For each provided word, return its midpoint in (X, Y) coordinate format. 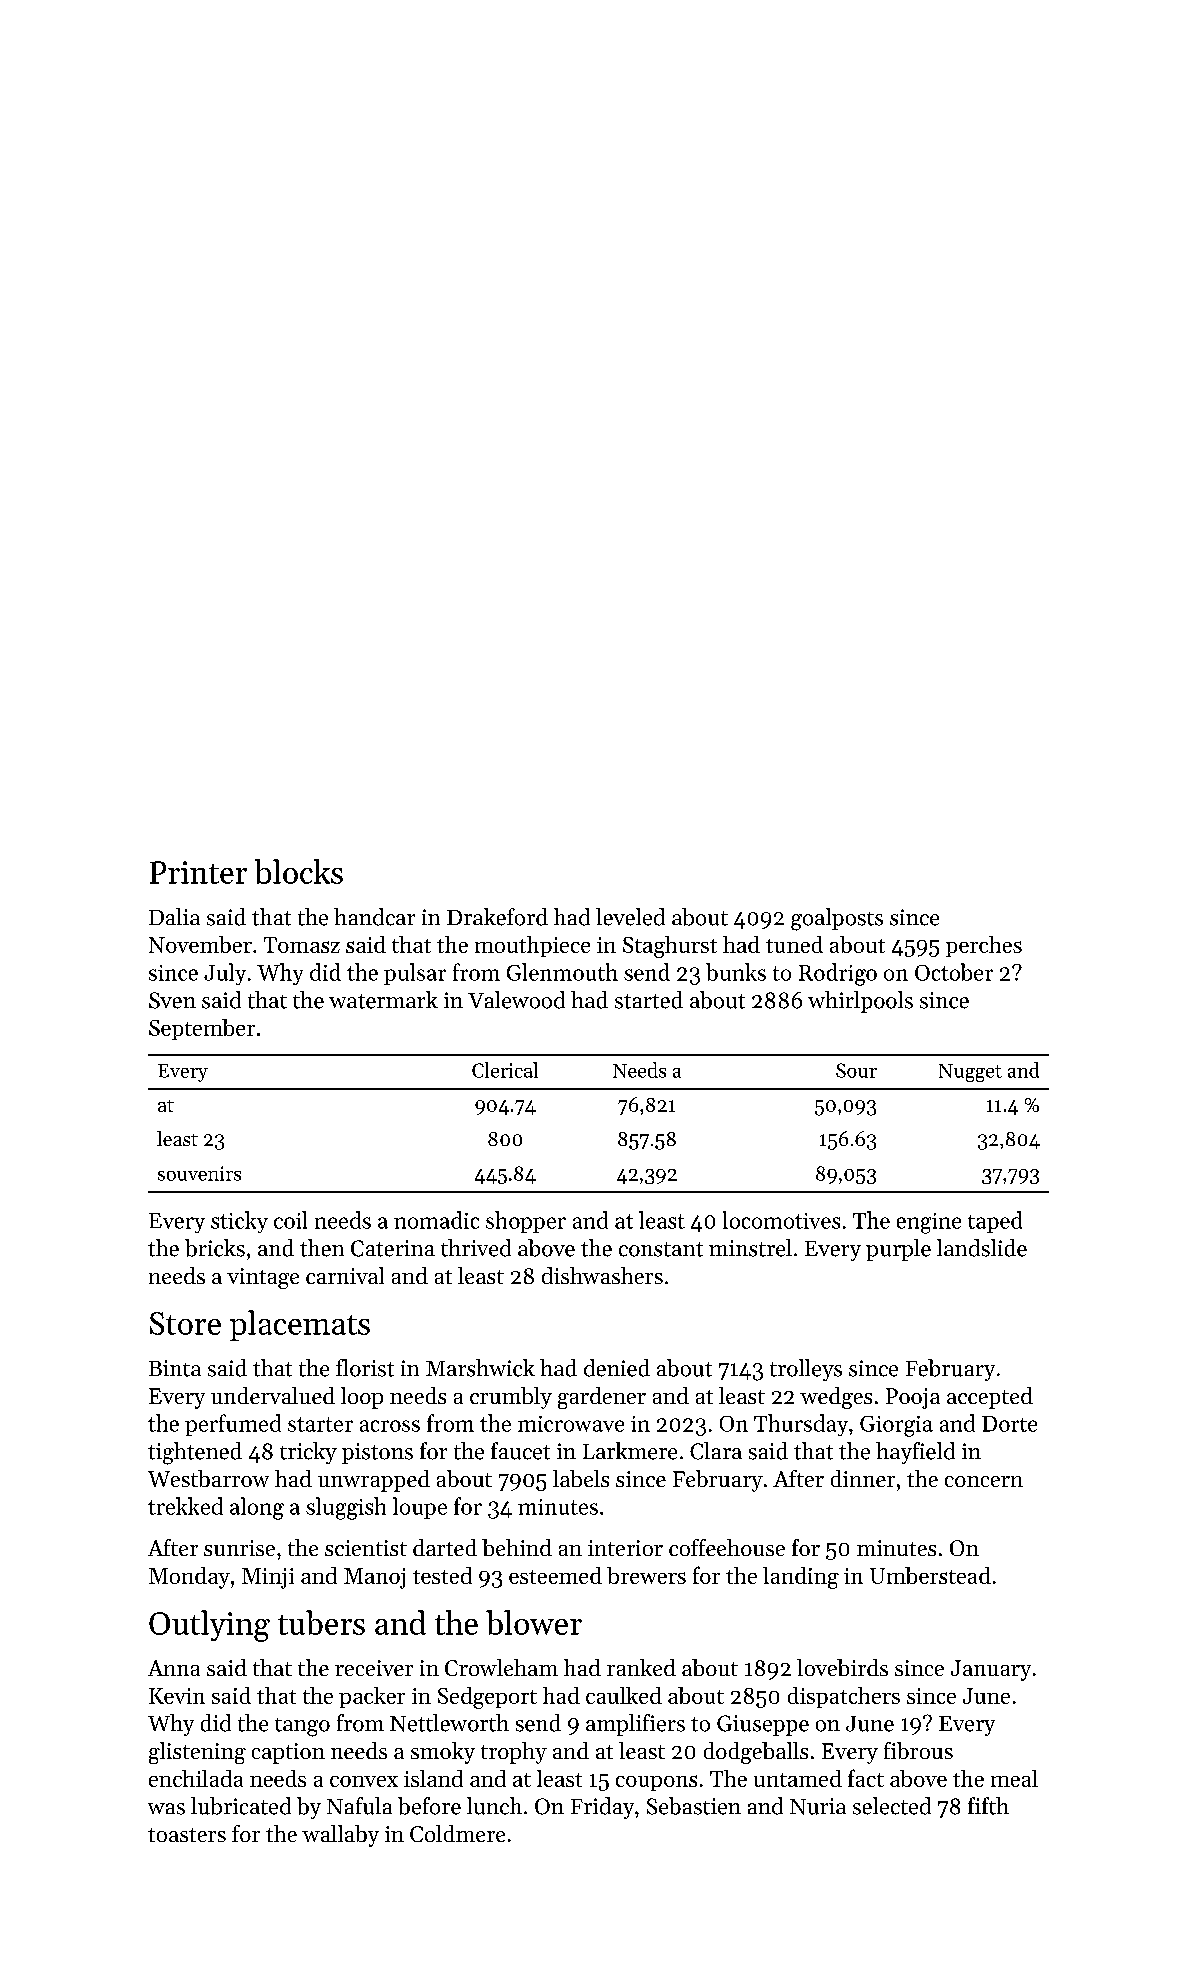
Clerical (505, 1070)
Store (185, 1323)
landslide (982, 1248)
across (390, 1426)
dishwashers (602, 1275)
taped (995, 1222)
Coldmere (457, 1833)
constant (661, 1249)
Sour (856, 1070)
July (225, 974)
